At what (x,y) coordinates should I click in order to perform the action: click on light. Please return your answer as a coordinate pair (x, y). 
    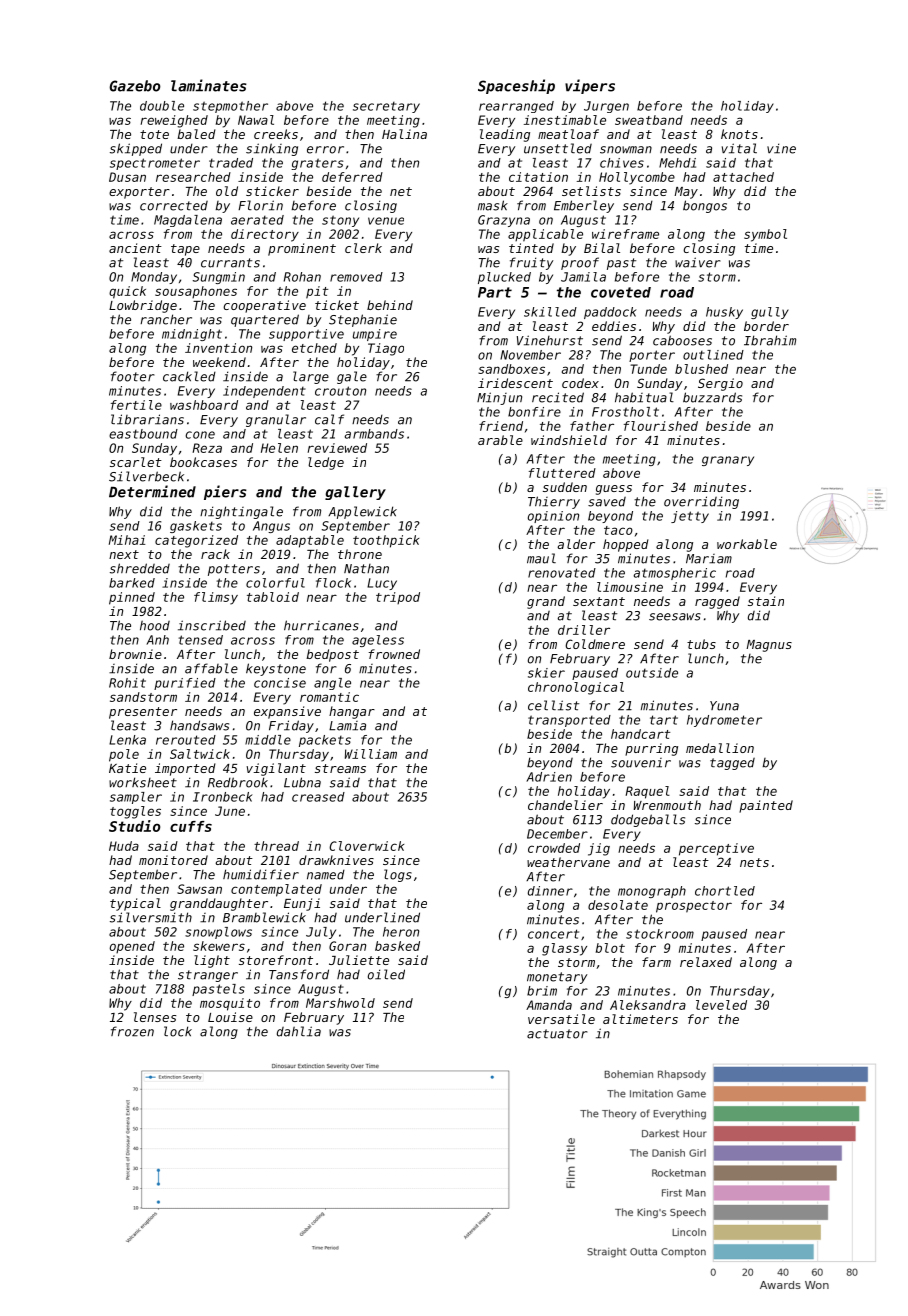
    Looking at the image, I should click on (212, 961).
